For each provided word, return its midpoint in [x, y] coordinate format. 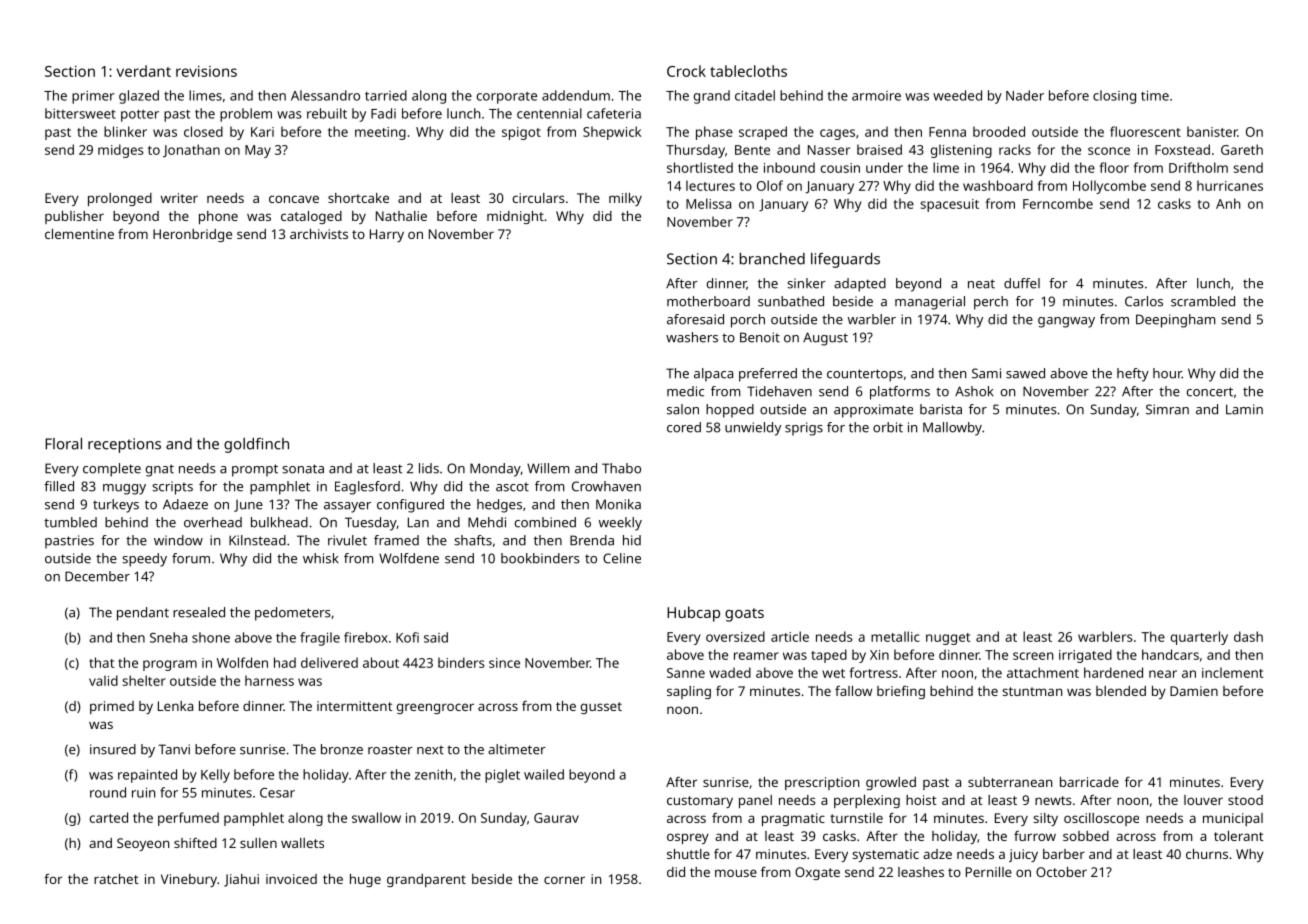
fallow [853, 691]
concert [1210, 392]
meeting [380, 133]
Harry [387, 235]
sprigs [804, 429]
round [108, 792]
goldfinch [256, 445]
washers [692, 337]
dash [1248, 636]
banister [1212, 131]
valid [103, 680]
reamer [756, 656]
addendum [576, 95]
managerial [930, 303]
